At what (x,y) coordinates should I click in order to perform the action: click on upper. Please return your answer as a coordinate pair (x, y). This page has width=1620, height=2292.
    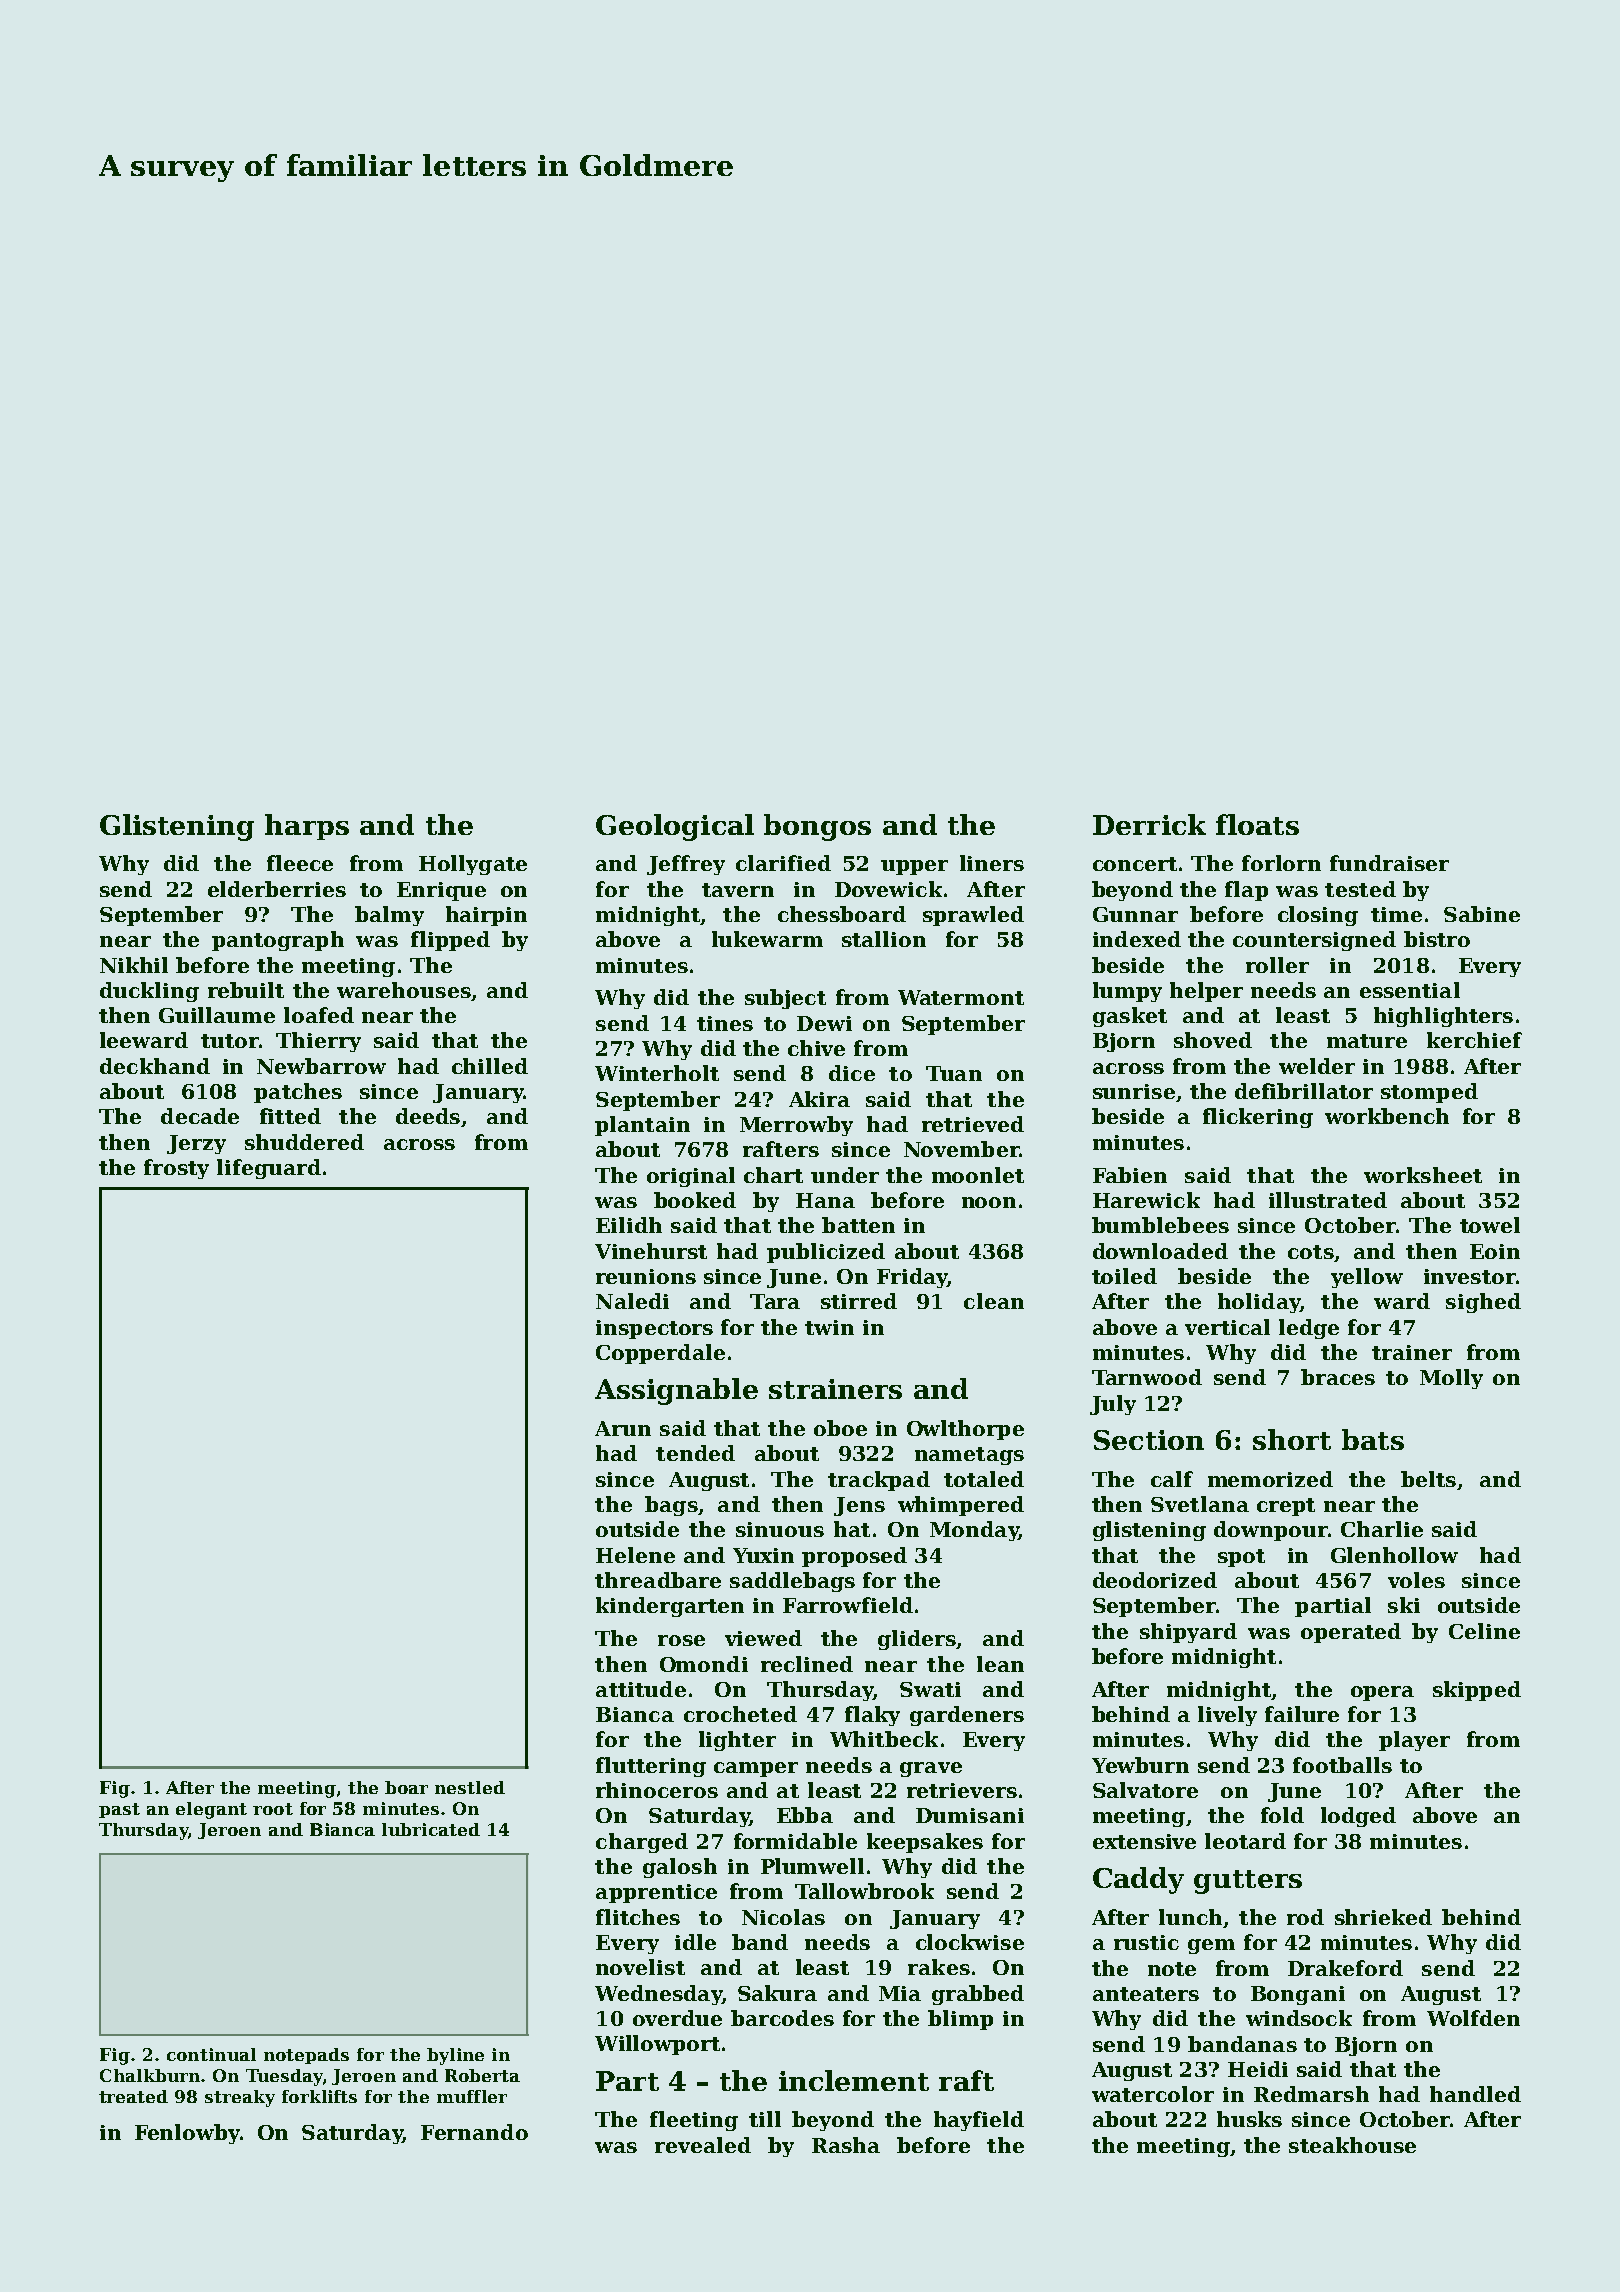
    Looking at the image, I should click on (914, 867).
